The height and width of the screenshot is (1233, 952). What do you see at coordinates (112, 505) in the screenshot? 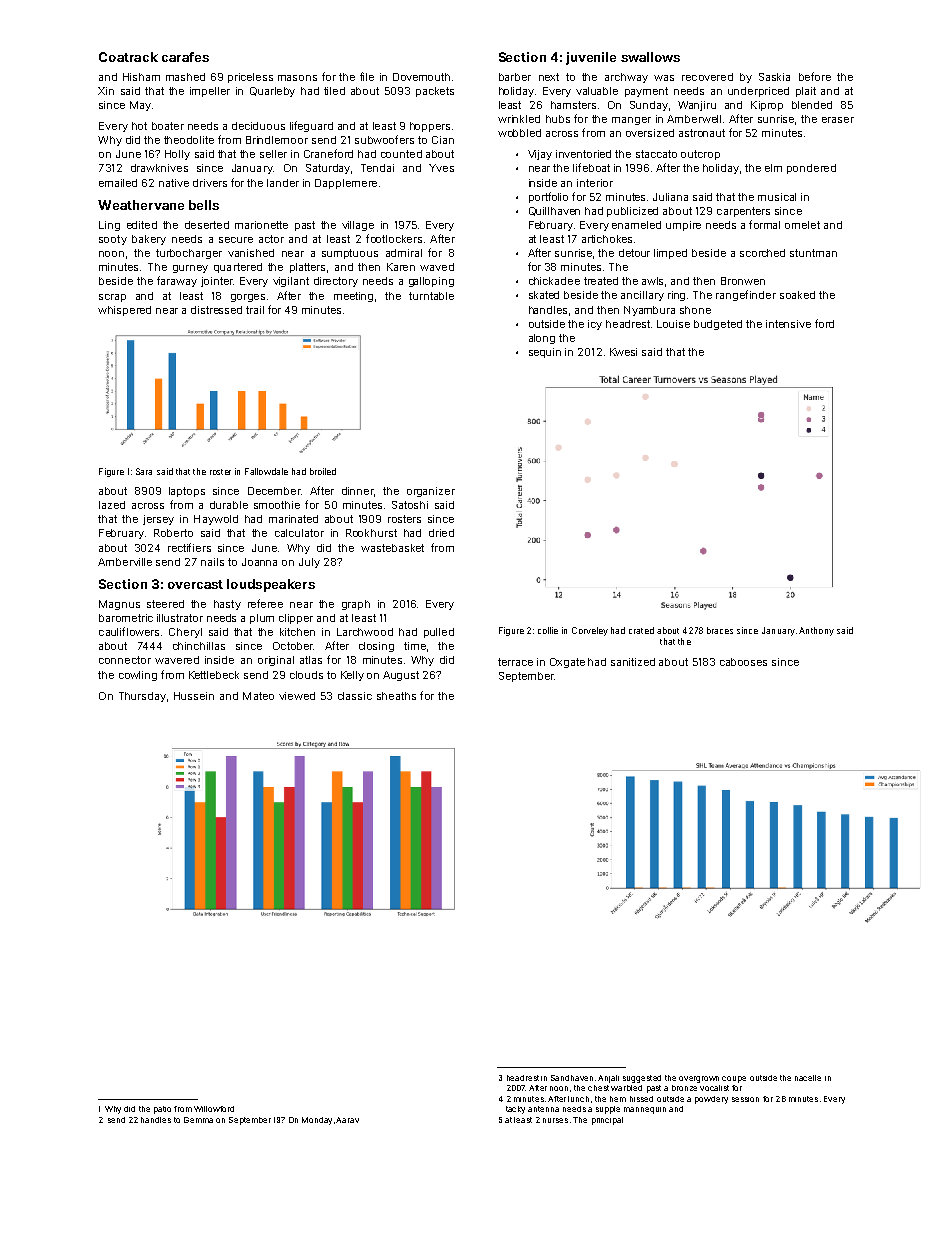
I see `lazed` at bounding box center [112, 505].
